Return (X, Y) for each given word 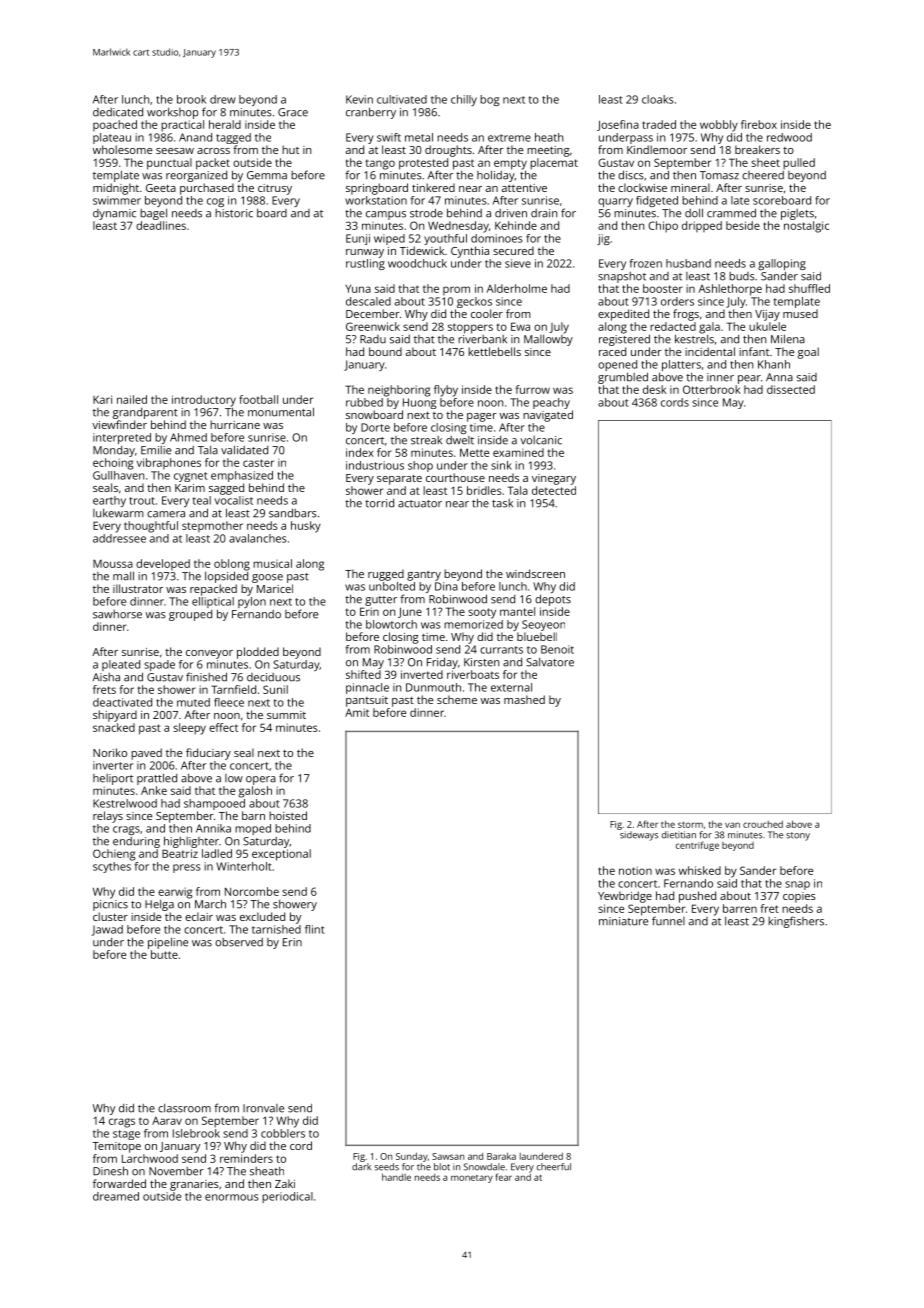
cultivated (402, 99)
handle (396, 1177)
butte (164, 954)
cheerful (554, 1167)
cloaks (658, 99)
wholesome (122, 149)
